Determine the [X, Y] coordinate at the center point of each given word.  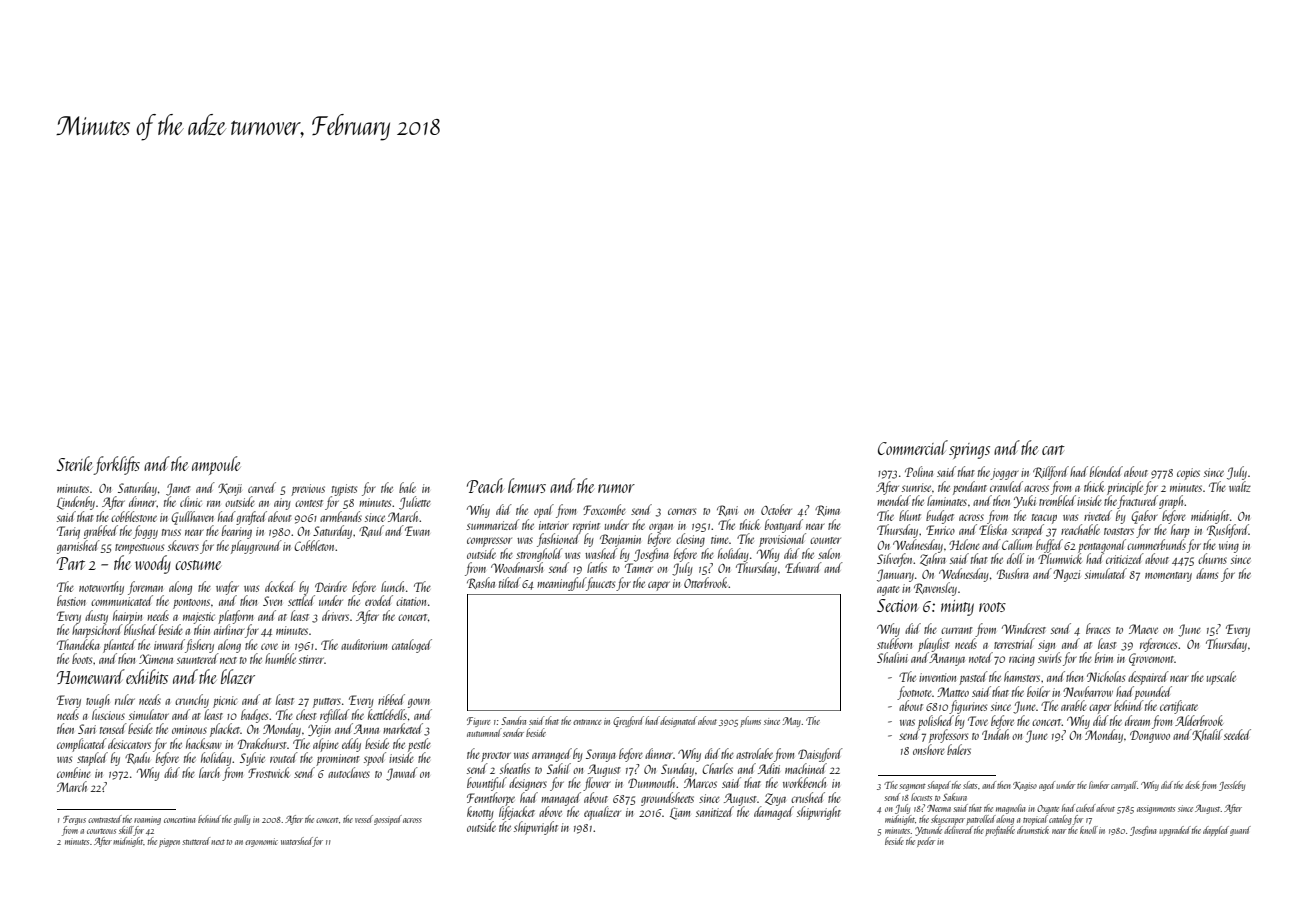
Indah [995, 734]
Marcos [700, 783]
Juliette [415, 503]
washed [601, 553]
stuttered [196, 841]
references [1158, 645]
